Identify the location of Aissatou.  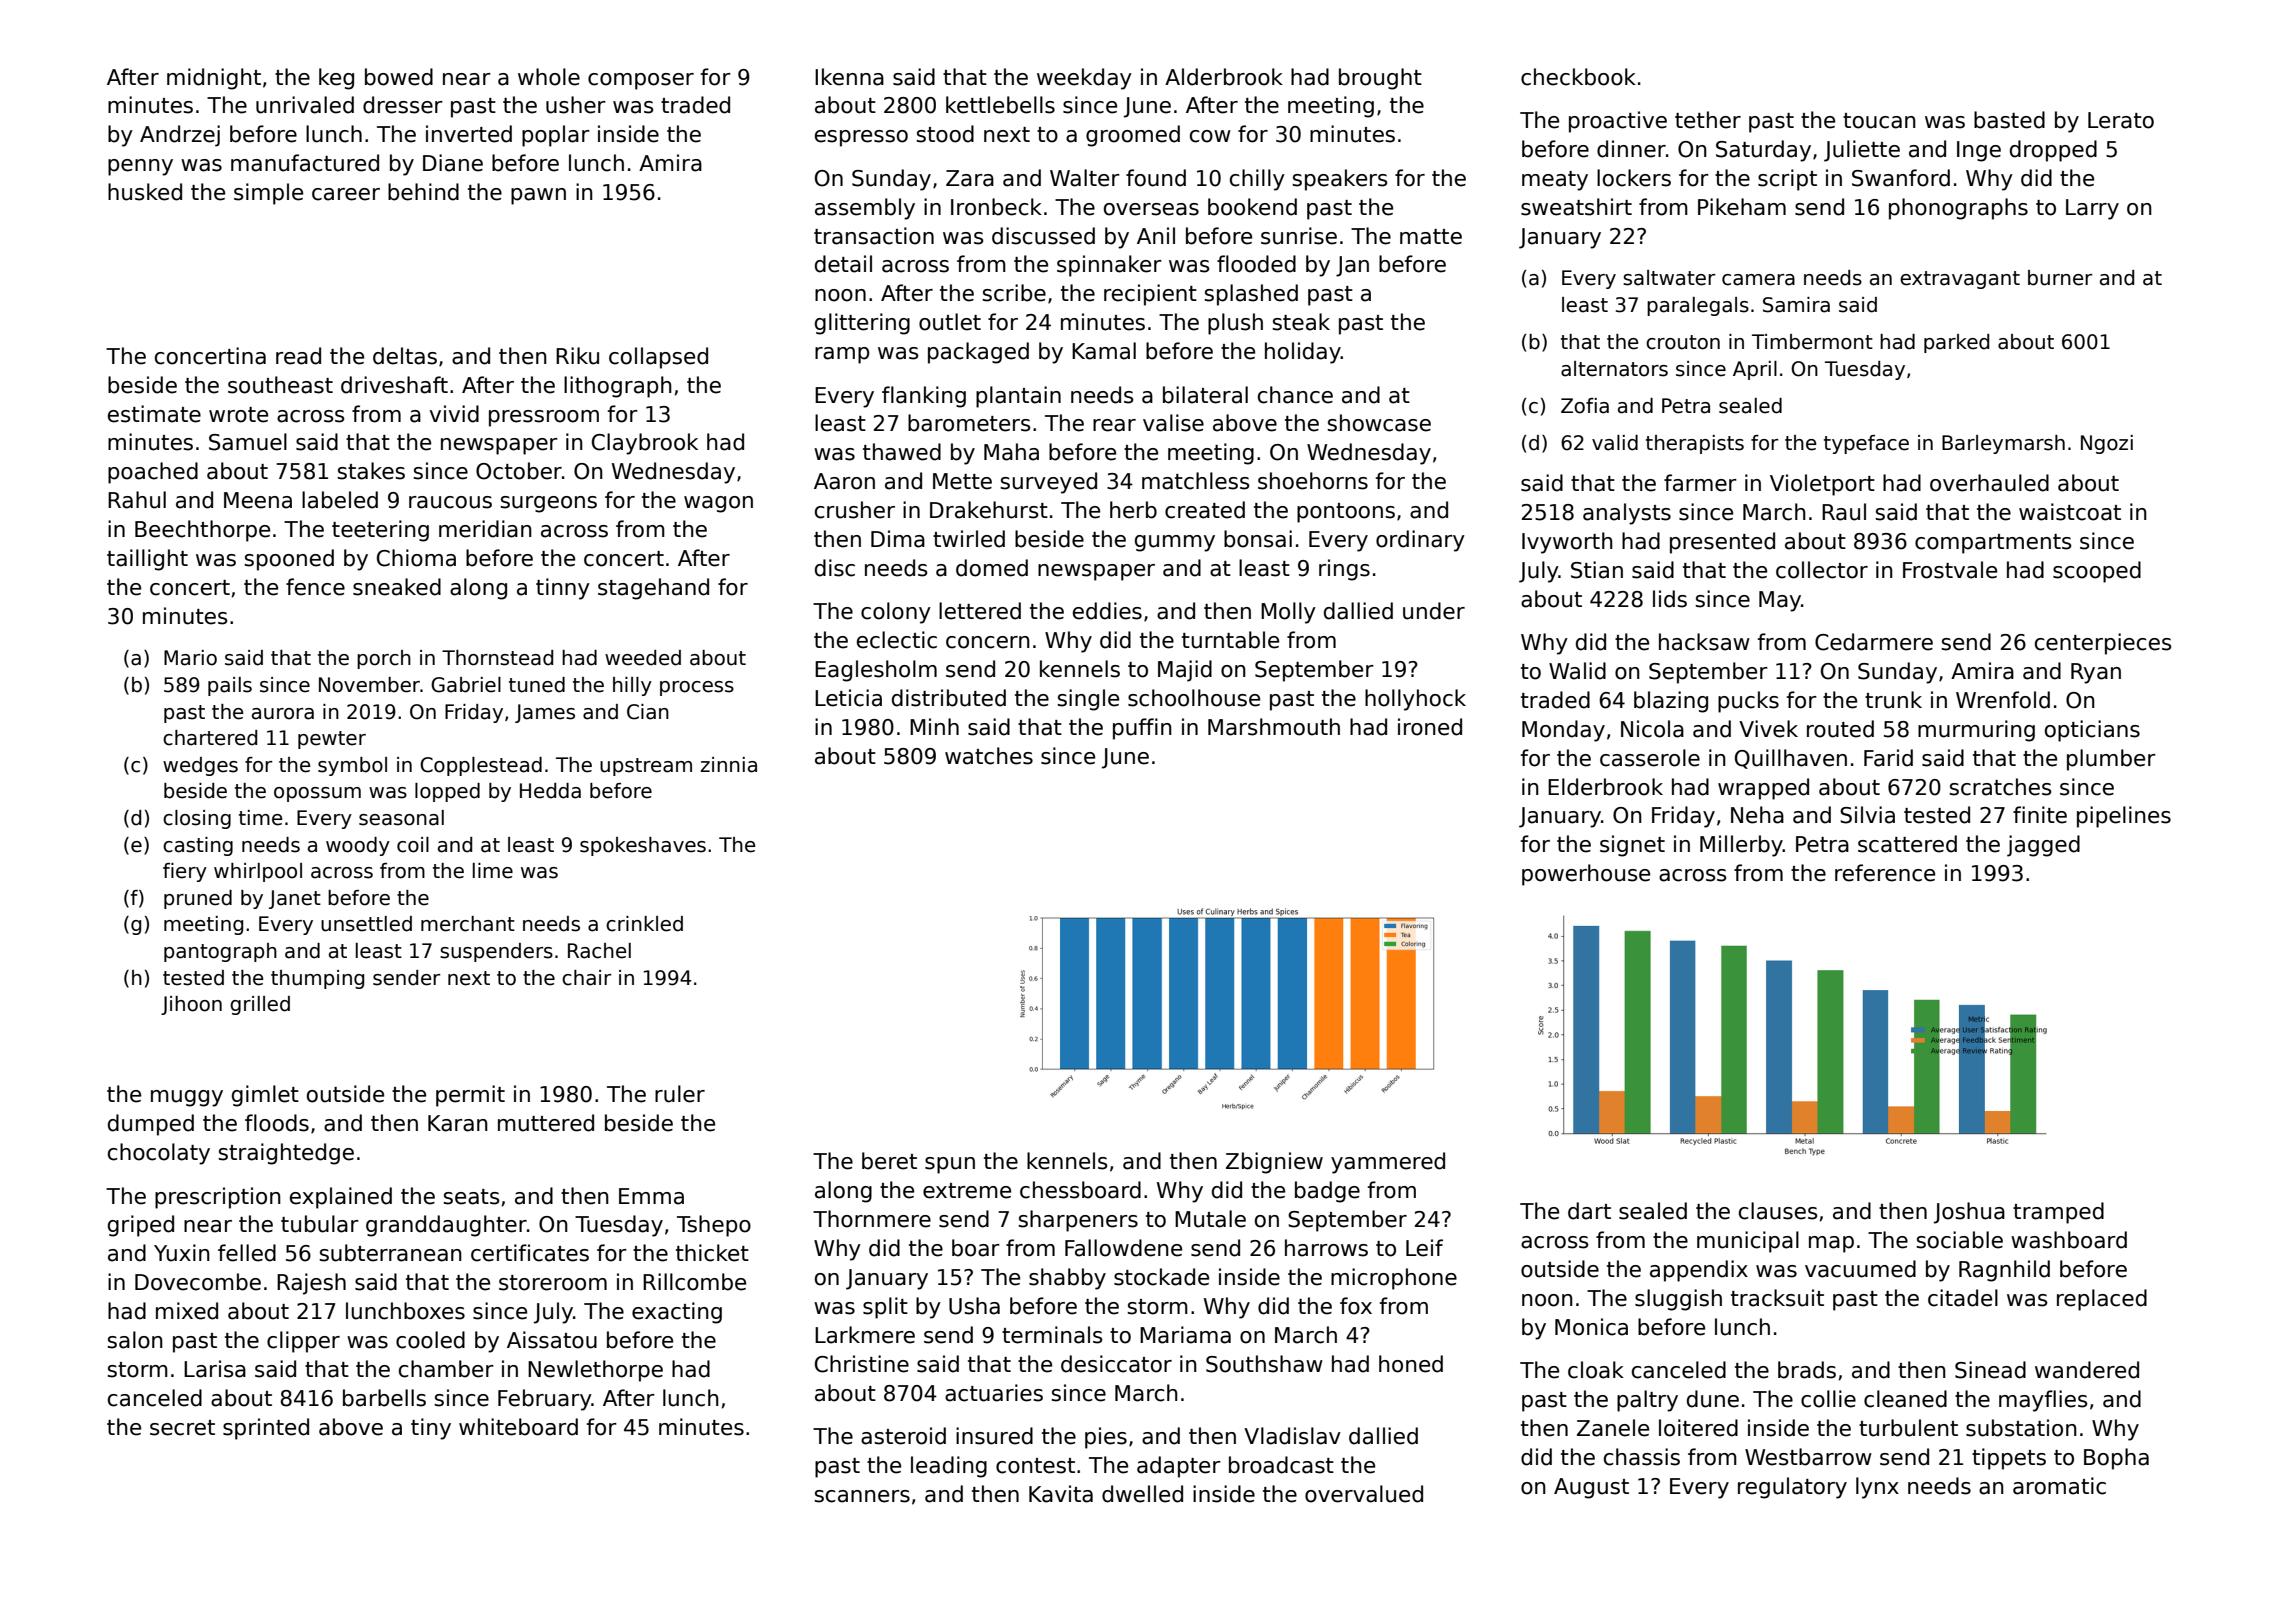
(552, 1340).
